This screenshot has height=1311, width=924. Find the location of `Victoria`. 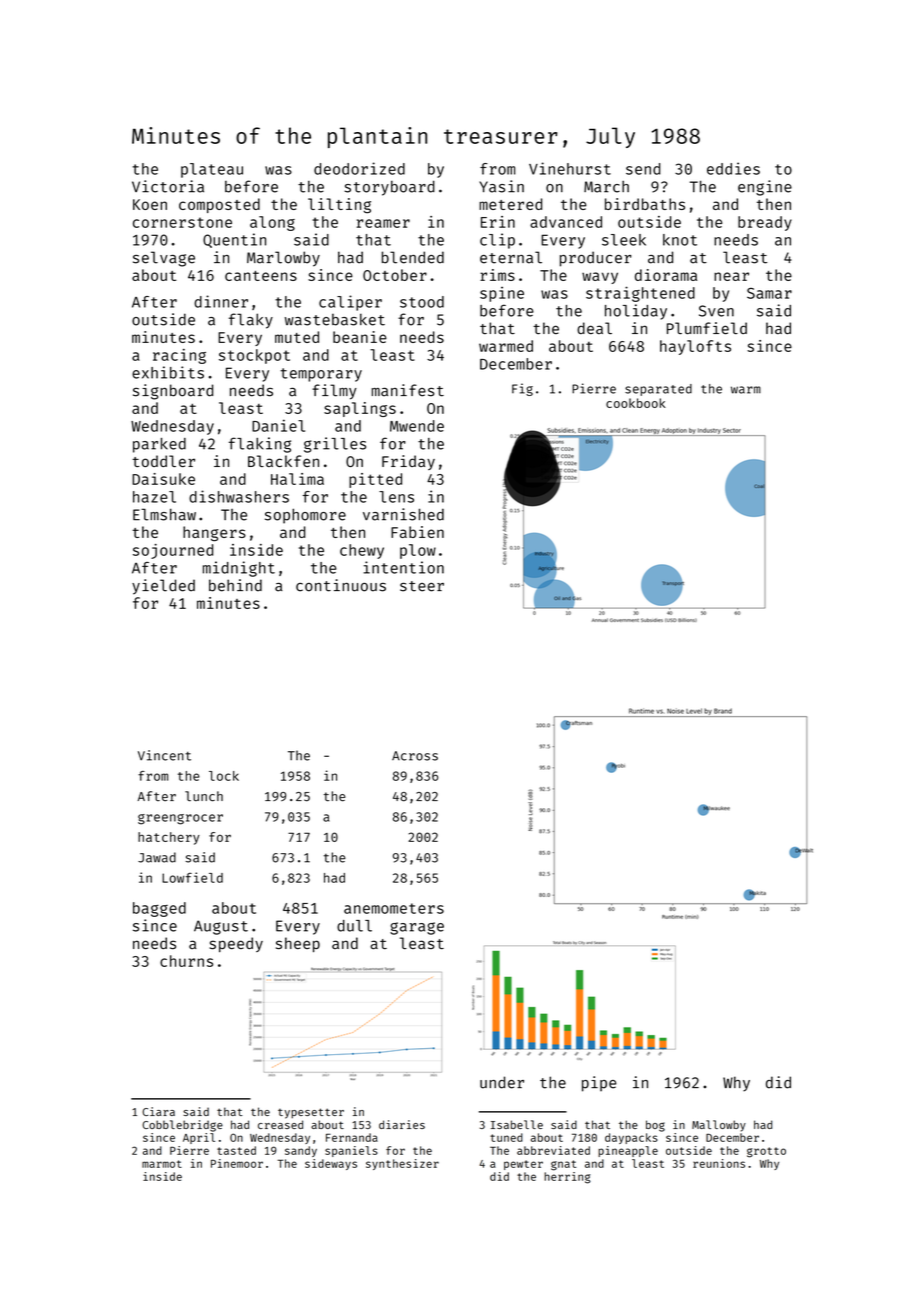

Victoria is located at coordinates (168, 186).
